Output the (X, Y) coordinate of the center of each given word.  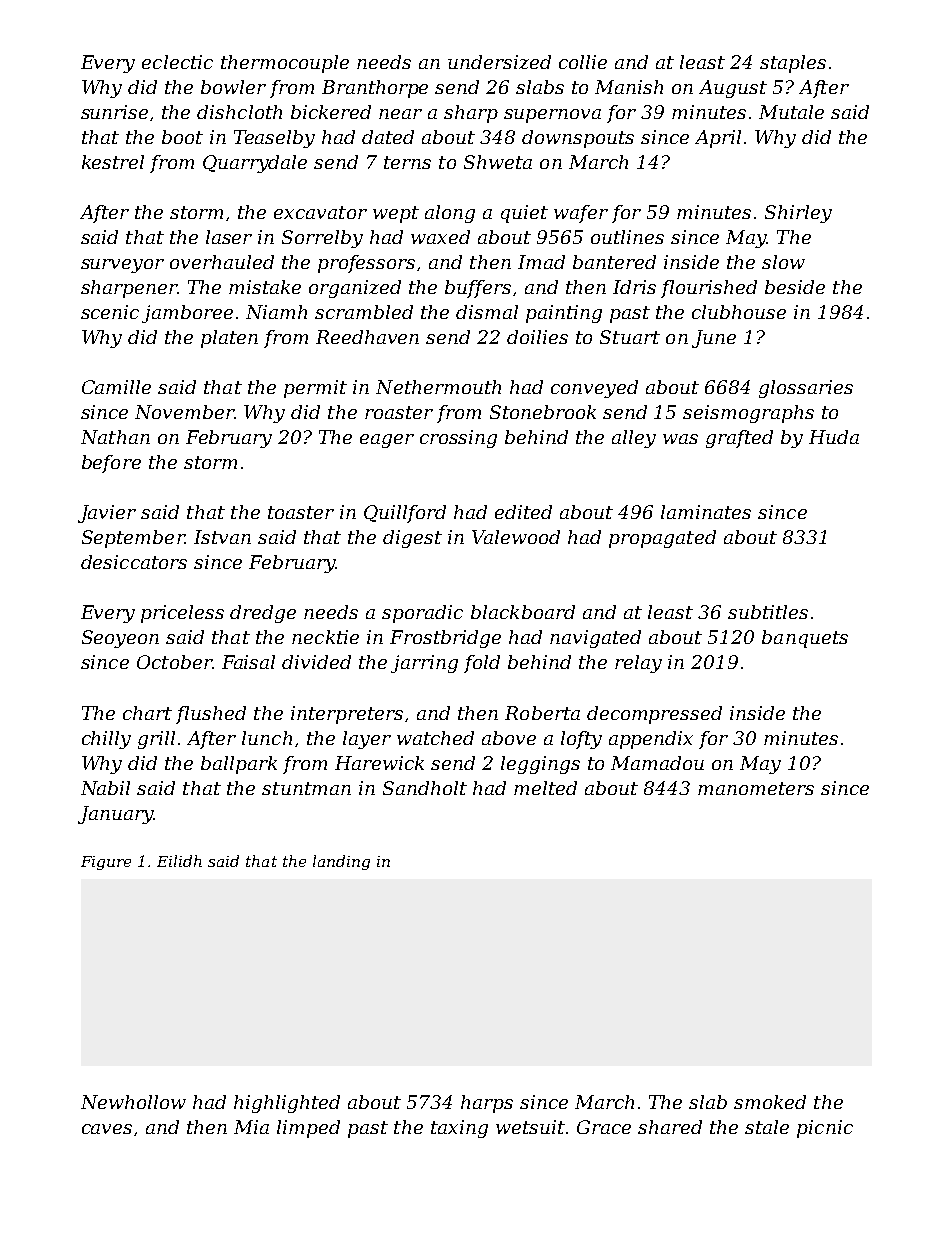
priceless (182, 614)
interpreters (347, 715)
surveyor (122, 266)
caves (107, 1129)
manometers (756, 788)
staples (793, 64)
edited (523, 512)
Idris (634, 287)
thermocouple (285, 64)
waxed (440, 237)
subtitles (768, 612)
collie (583, 62)
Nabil (105, 788)
